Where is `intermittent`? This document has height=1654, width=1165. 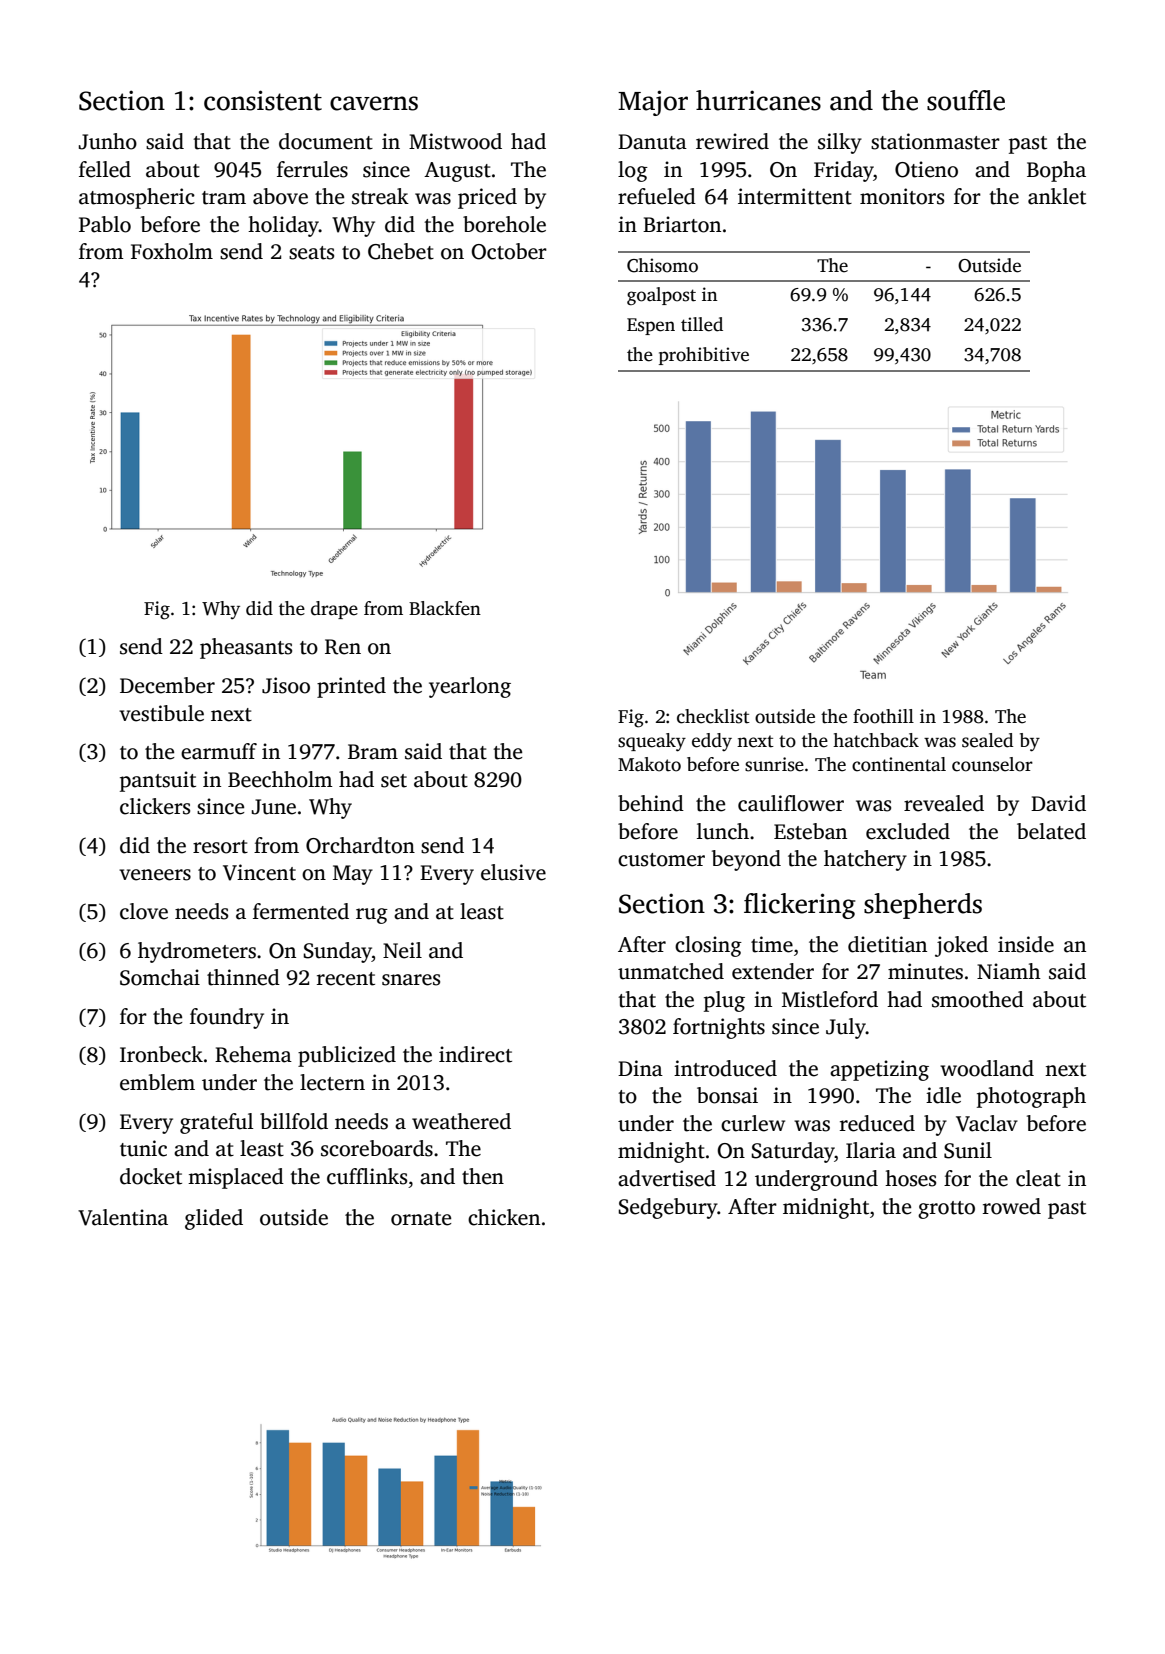 intermittent is located at coordinates (795, 196).
